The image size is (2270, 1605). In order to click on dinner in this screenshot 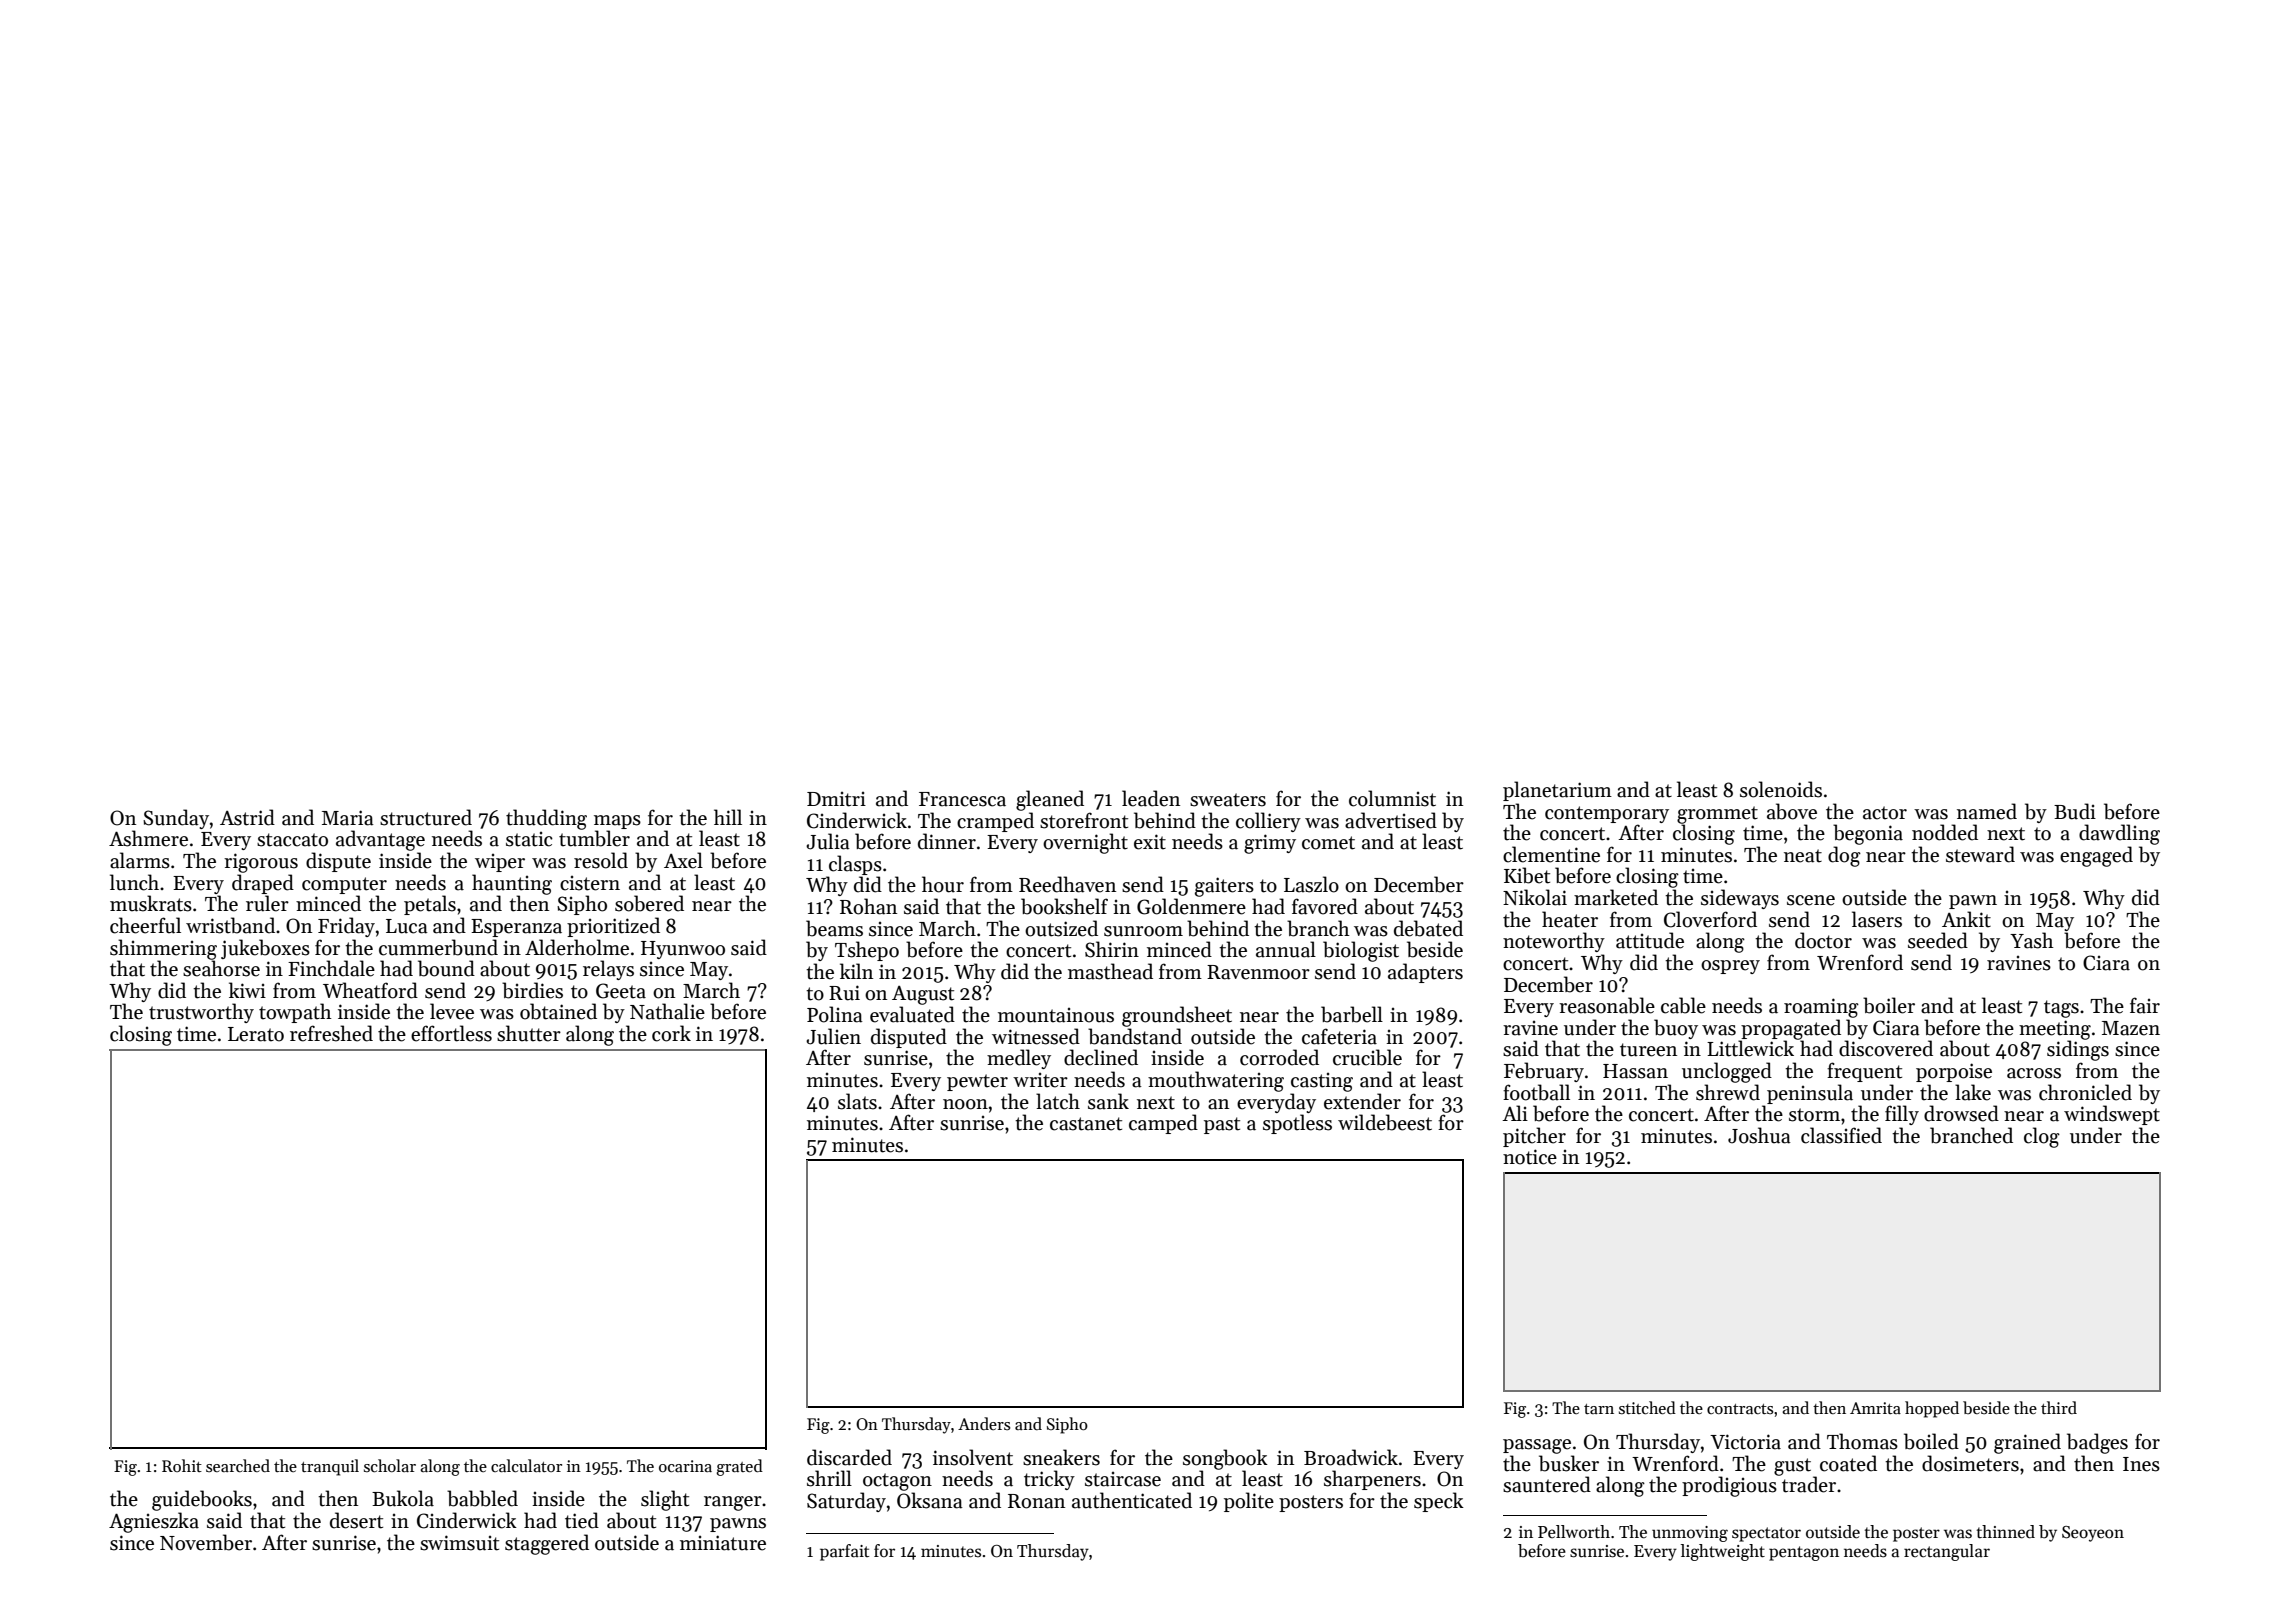, I will do `click(947, 841)`.
